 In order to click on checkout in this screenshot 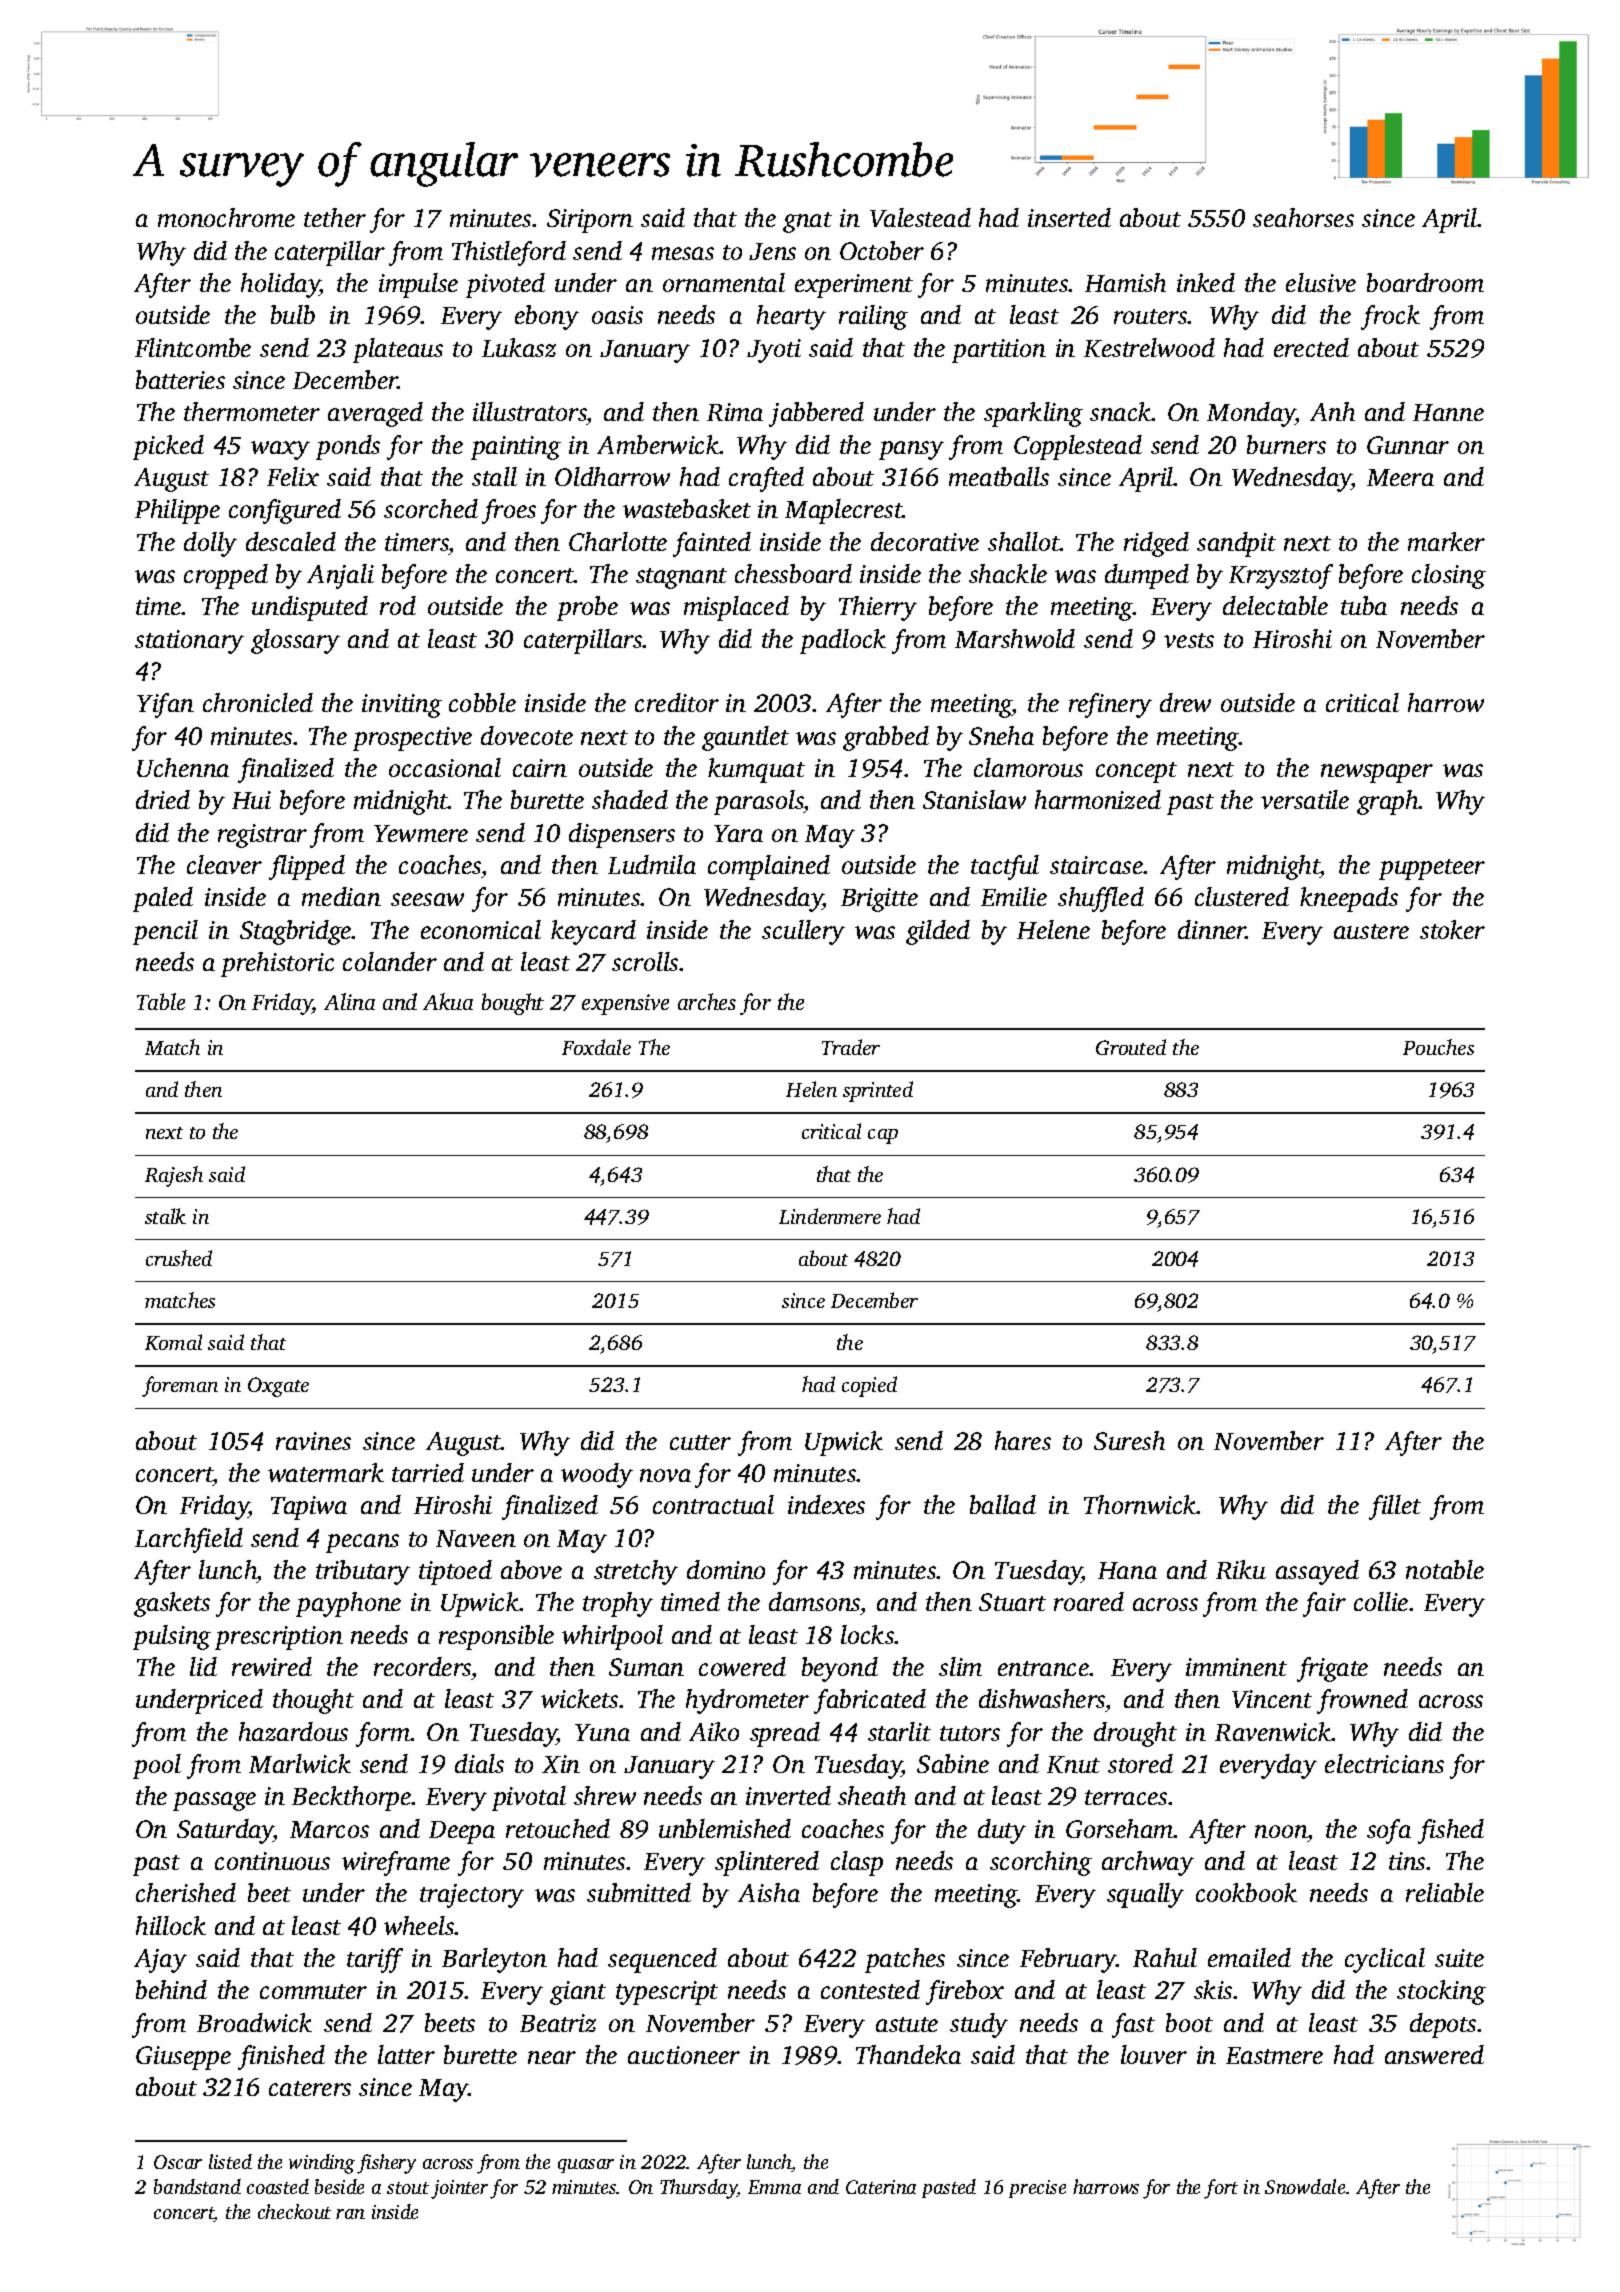, I will do `click(294, 2211)`.
